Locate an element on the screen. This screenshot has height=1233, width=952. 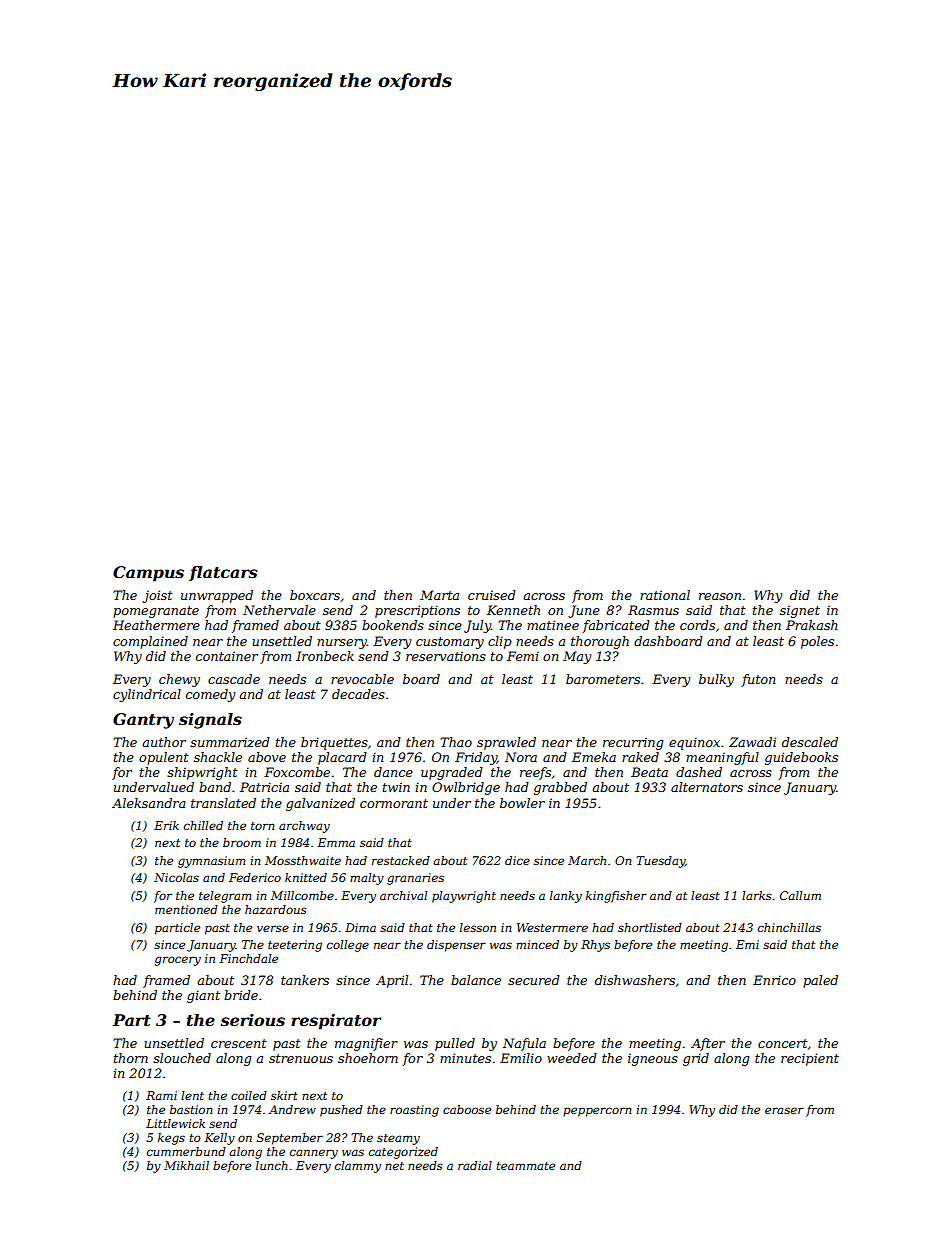
reason is located at coordinates (720, 596).
